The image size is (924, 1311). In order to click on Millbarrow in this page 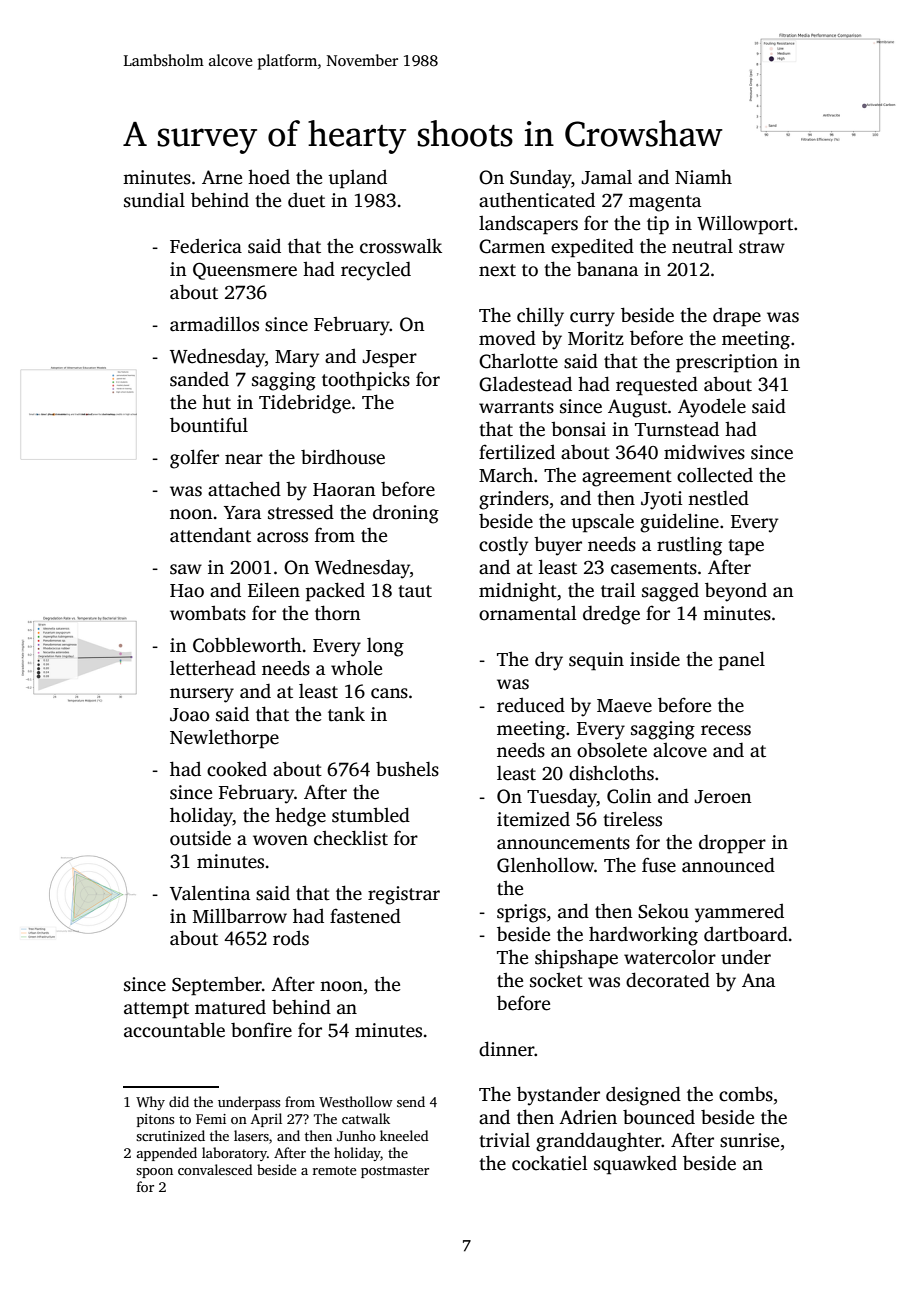, I will do `click(240, 916)`.
